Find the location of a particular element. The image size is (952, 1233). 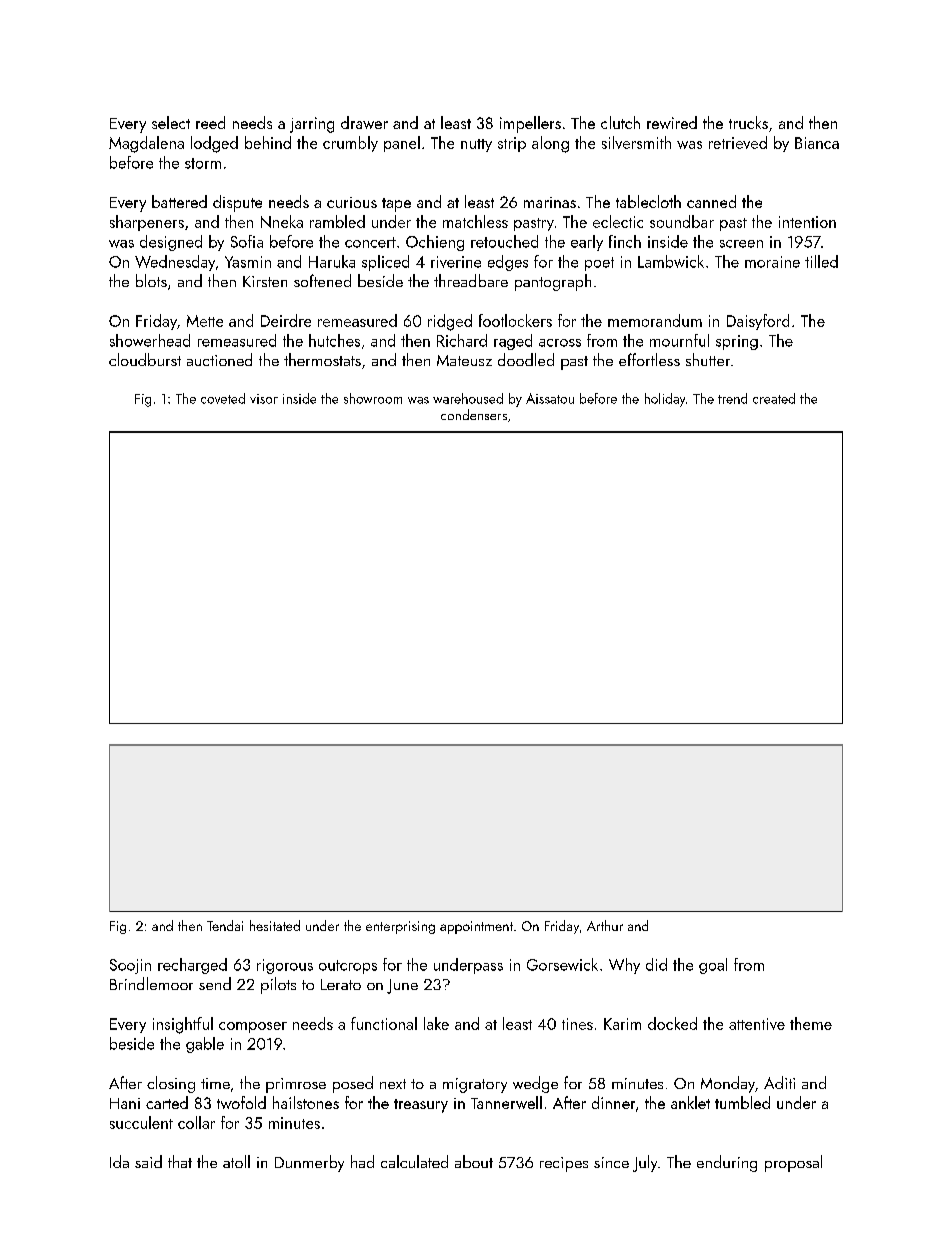

warehoused is located at coordinates (468, 398).
